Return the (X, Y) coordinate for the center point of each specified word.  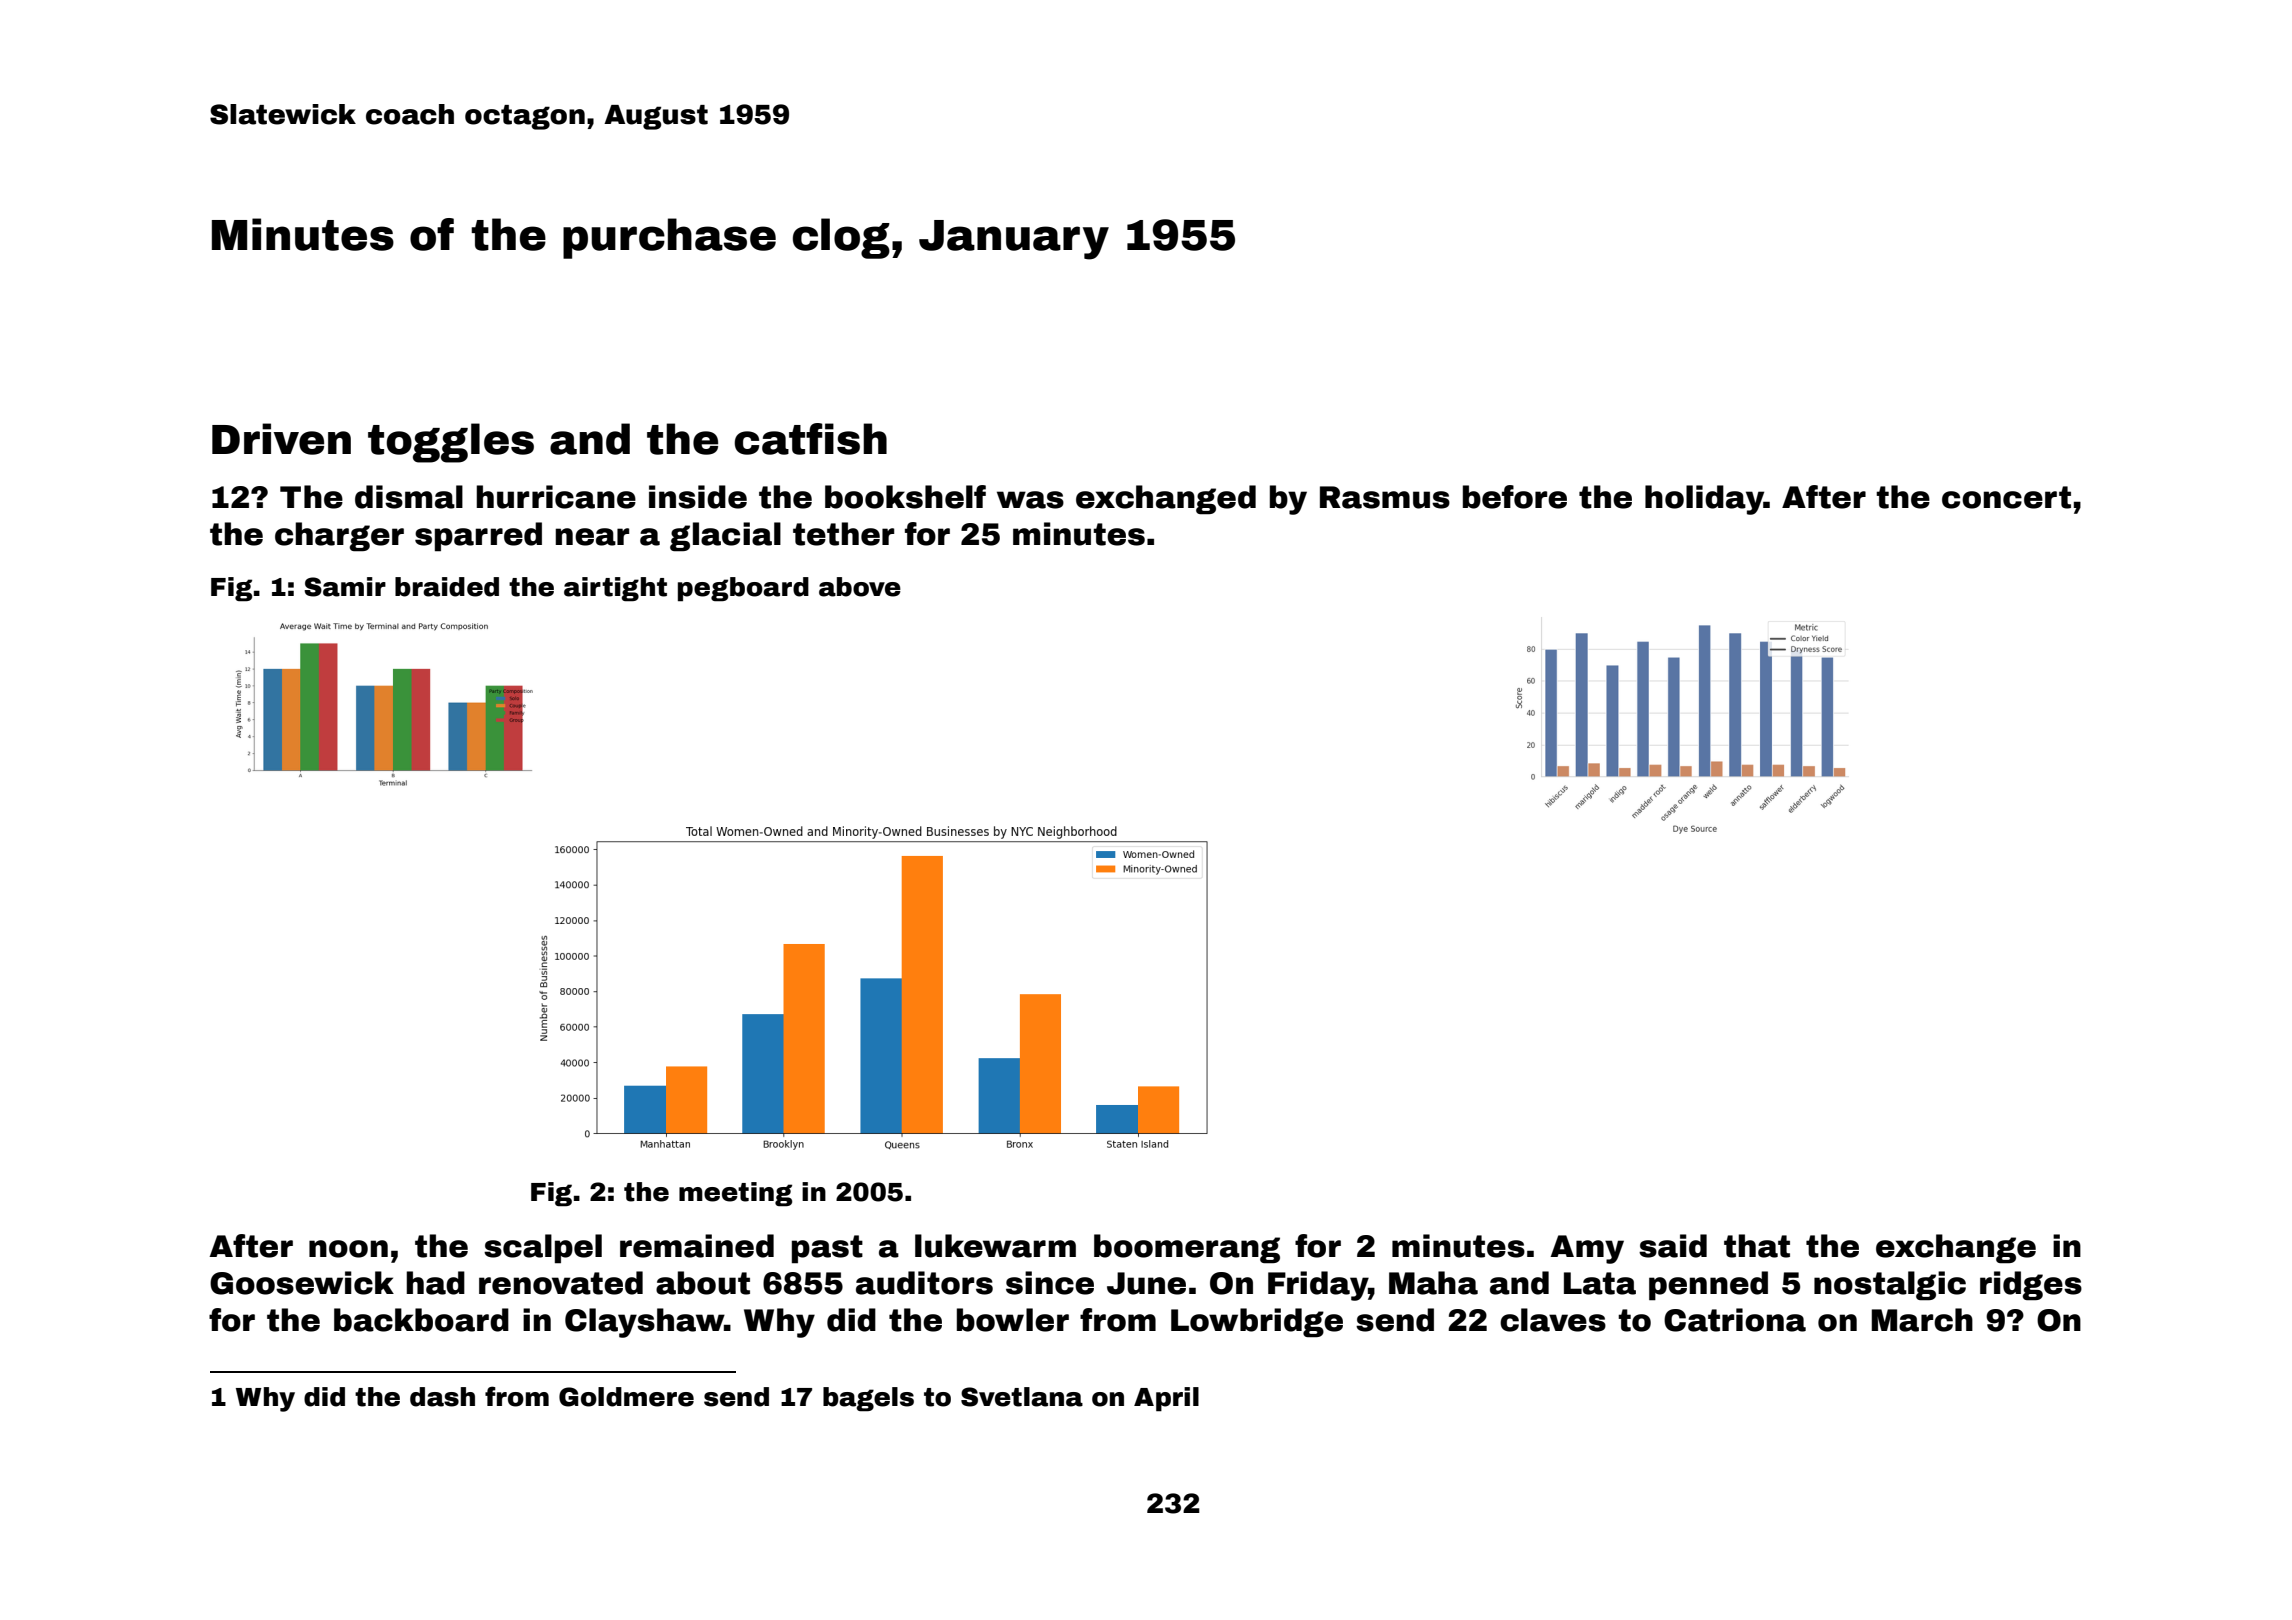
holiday (1704, 500)
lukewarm (995, 1246)
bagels (868, 1399)
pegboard (743, 589)
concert (2006, 497)
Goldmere (626, 1397)
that (1757, 1246)
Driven (281, 439)
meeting (735, 1194)
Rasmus (1385, 497)
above (860, 587)
